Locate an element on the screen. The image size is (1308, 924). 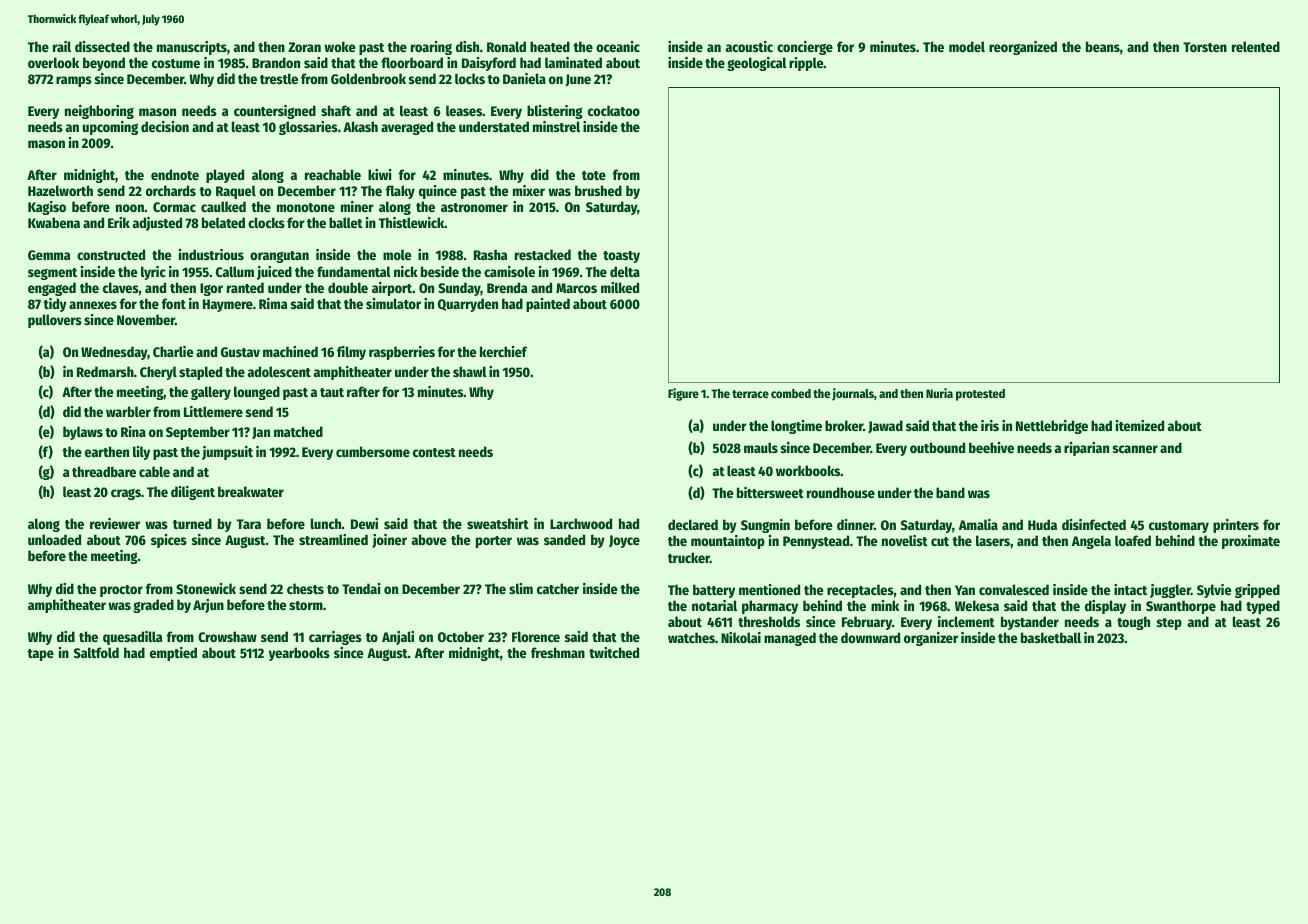
itemized is located at coordinates (1140, 425).
